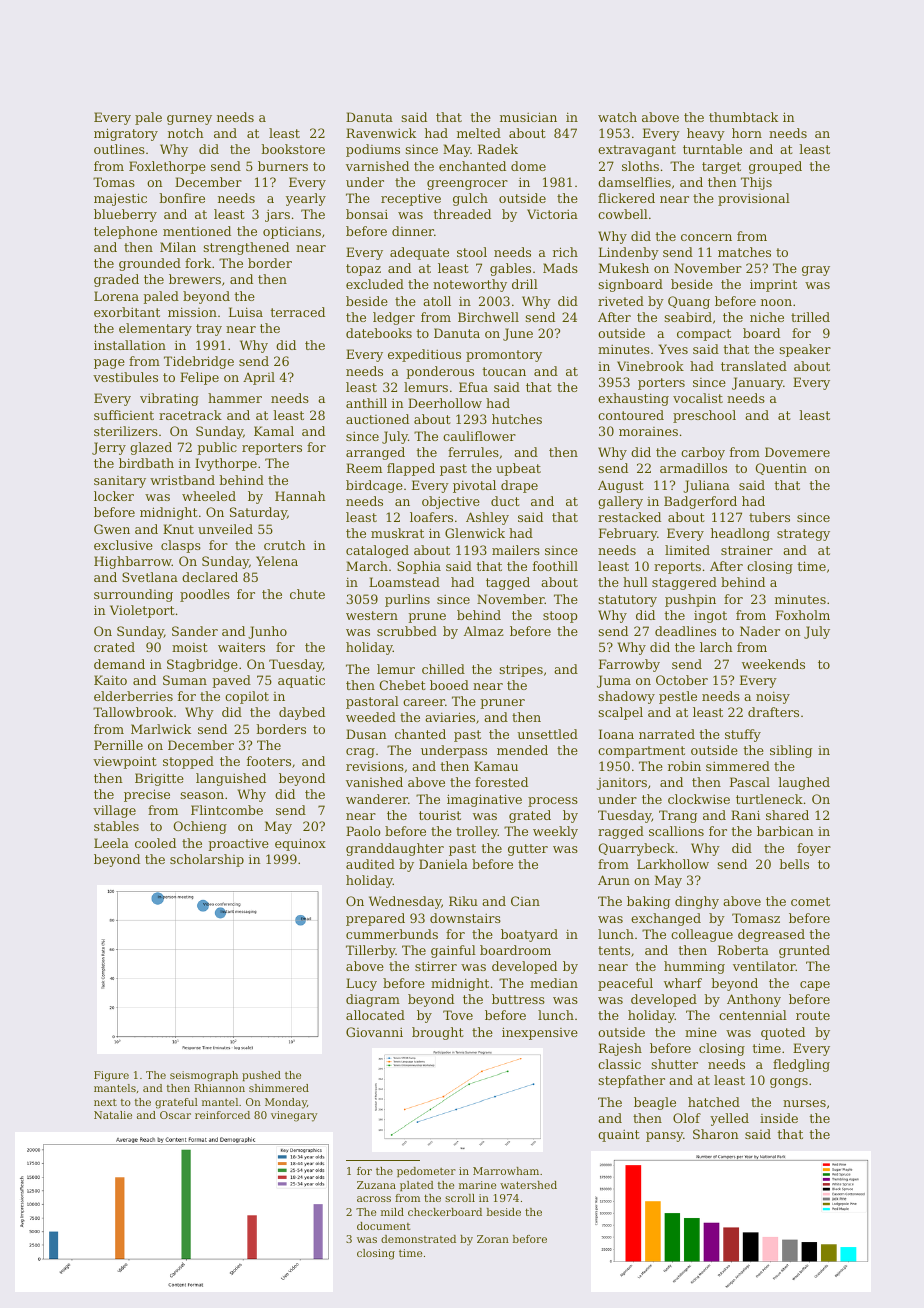 The height and width of the screenshot is (1308, 924). I want to click on demand, so click(119, 664).
